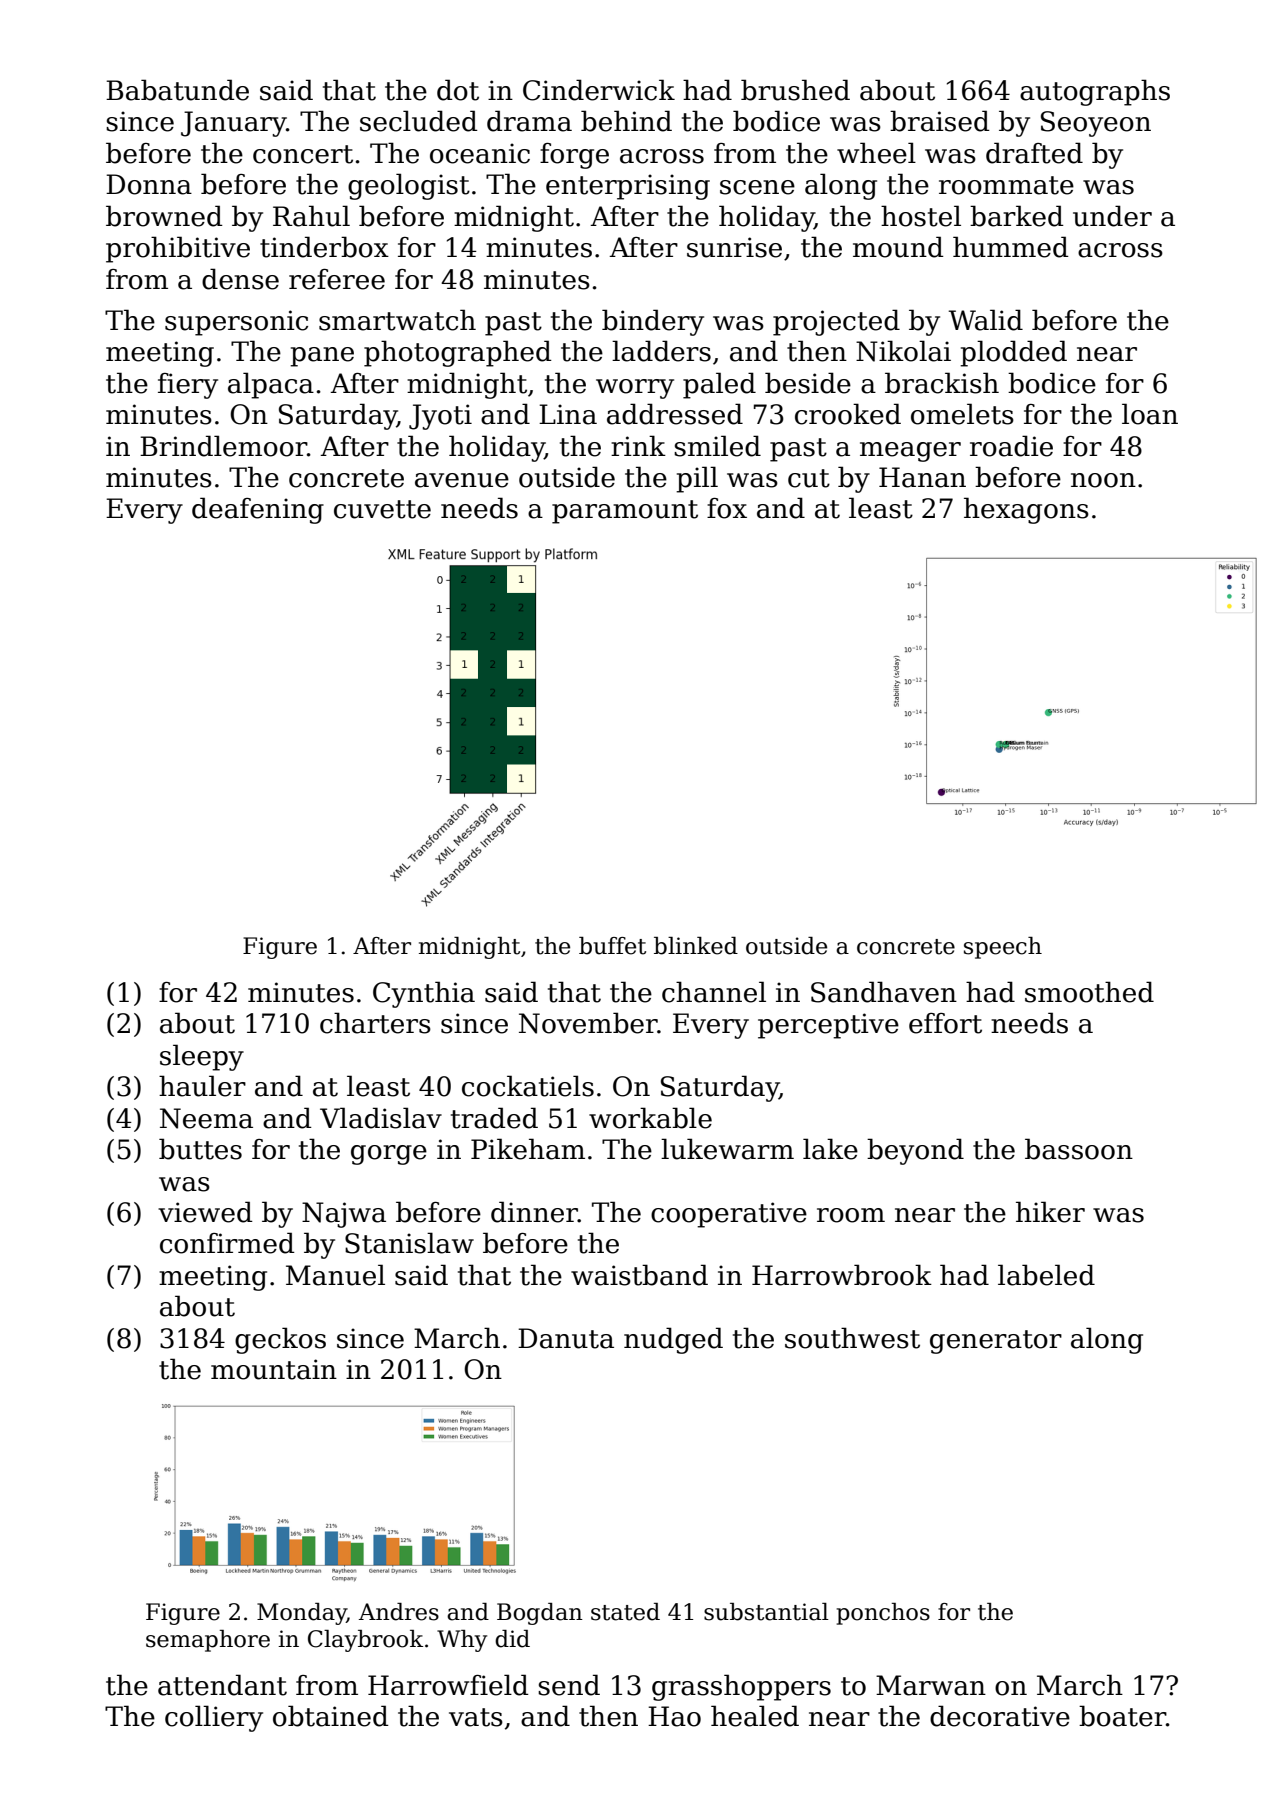 This screenshot has height=1817, width=1285. Describe the element at coordinates (714, 992) in the screenshot. I see `channel` at that location.
